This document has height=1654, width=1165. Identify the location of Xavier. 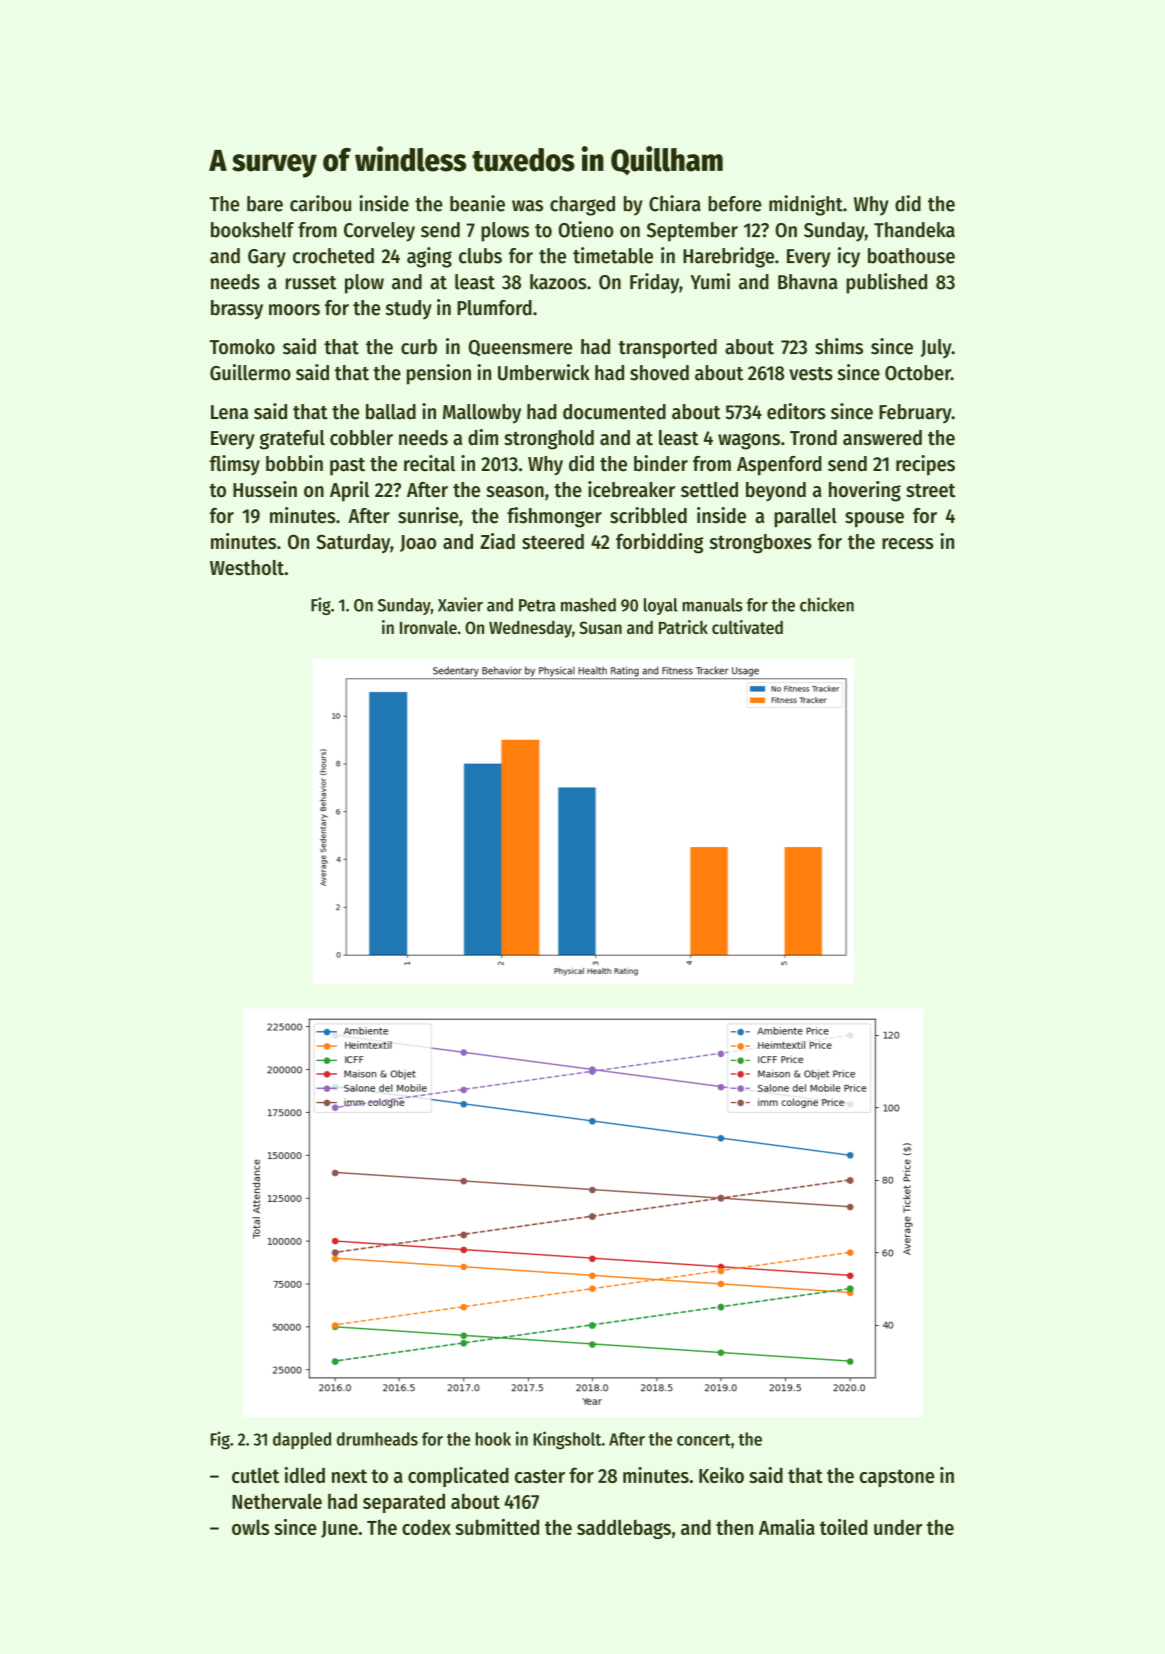
(460, 604).
